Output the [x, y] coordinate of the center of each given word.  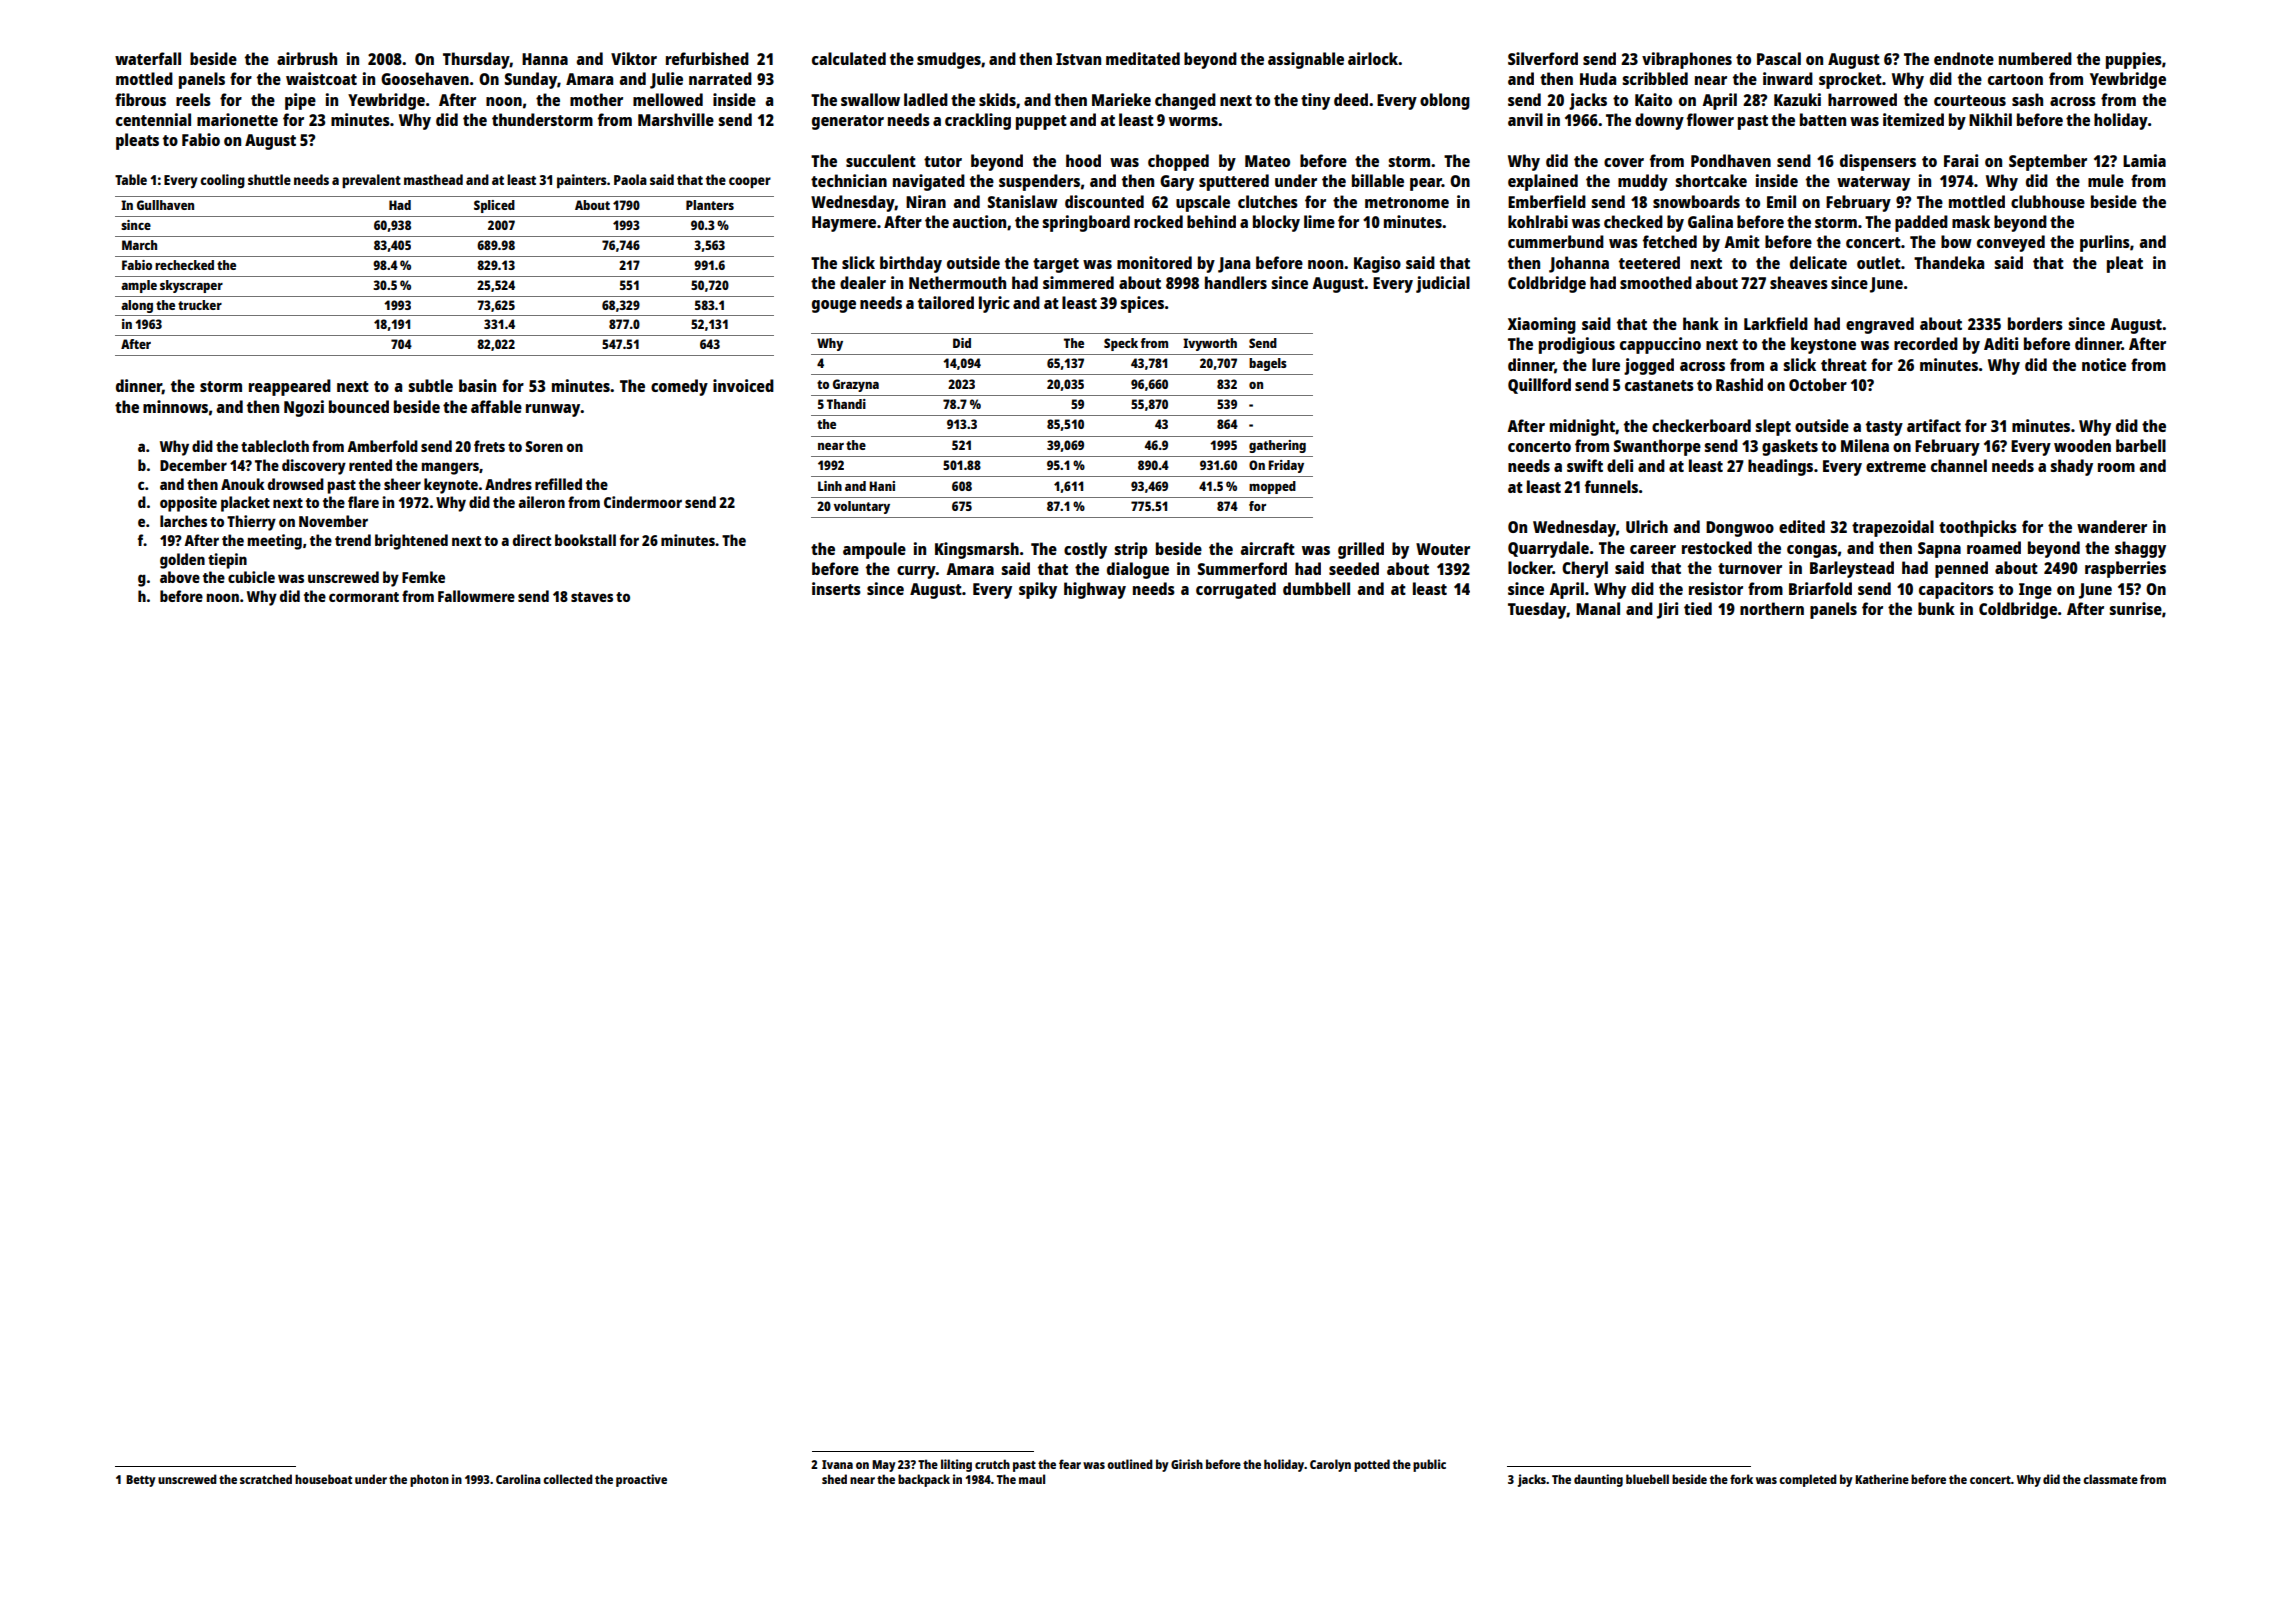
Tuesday [1537, 610]
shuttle [269, 179]
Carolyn [1330, 1465]
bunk [1936, 608]
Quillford [1539, 386]
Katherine [1882, 1479]
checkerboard [1701, 425]
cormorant [364, 597]
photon [429, 1480]
